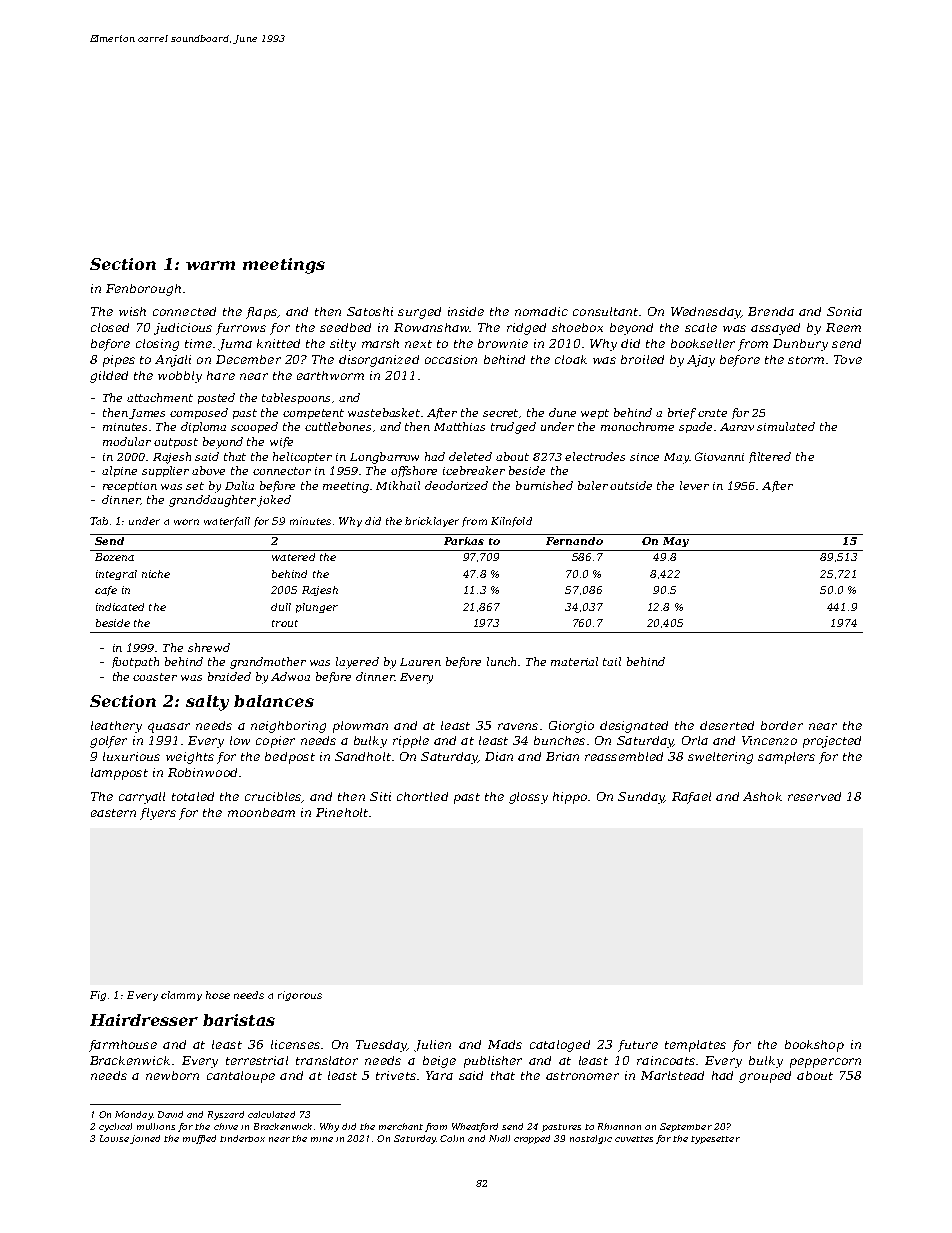  What do you see at coordinates (184, 311) in the screenshot?
I see `connected` at bounding box center [184, 311].
